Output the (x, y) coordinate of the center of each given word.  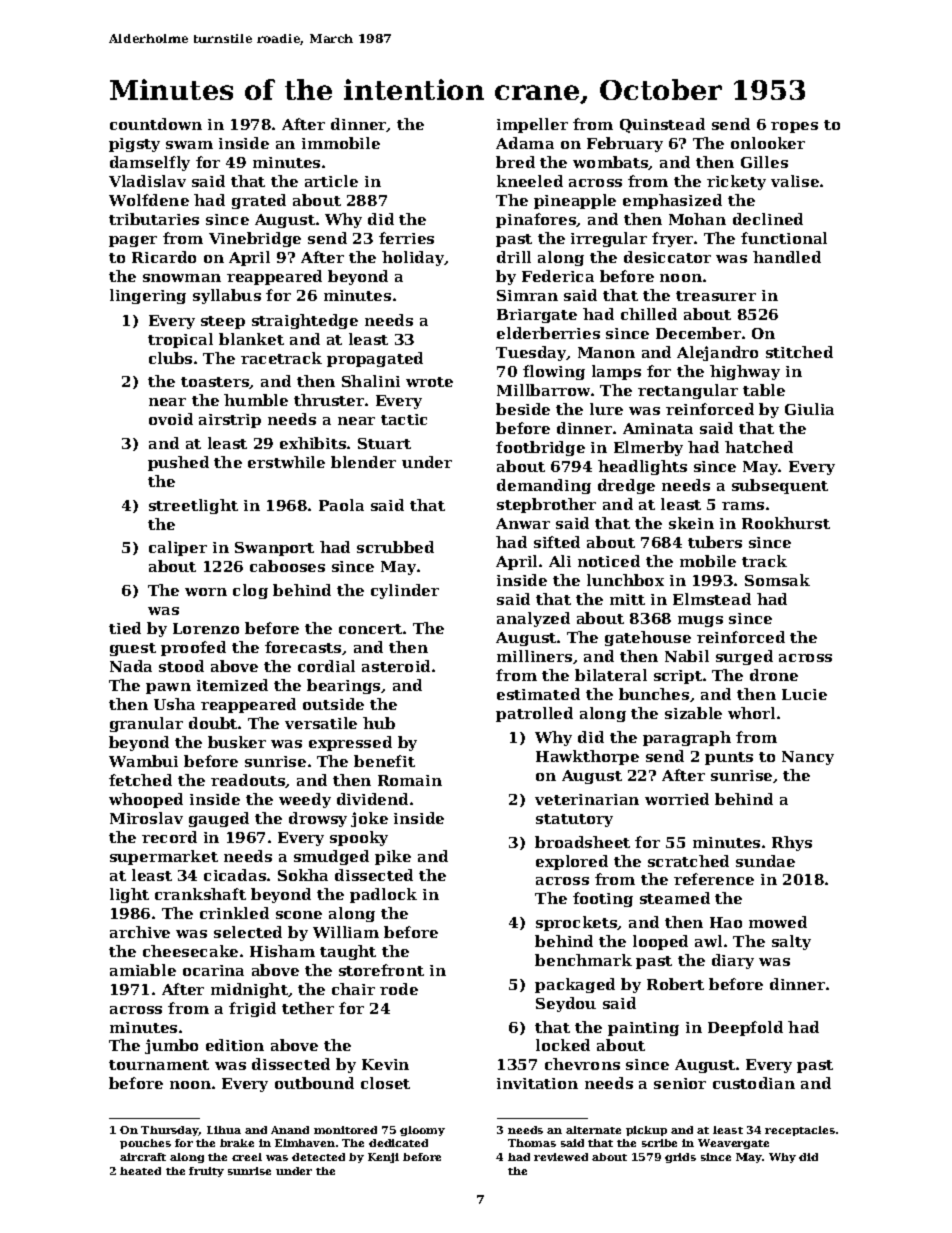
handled (787, 257)
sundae (765, 861)
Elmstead (712, 599)
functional (784, 238)
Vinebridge (255, 239)
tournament (159, 1065)
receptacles (800, 1131)
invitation (537, 1083)
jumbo (171, 1046)
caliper (178, 548)
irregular (609, 239)
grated (259, 201)
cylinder (405, 591)
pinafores (536, 220)
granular (146, 724)
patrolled (534, 714)
